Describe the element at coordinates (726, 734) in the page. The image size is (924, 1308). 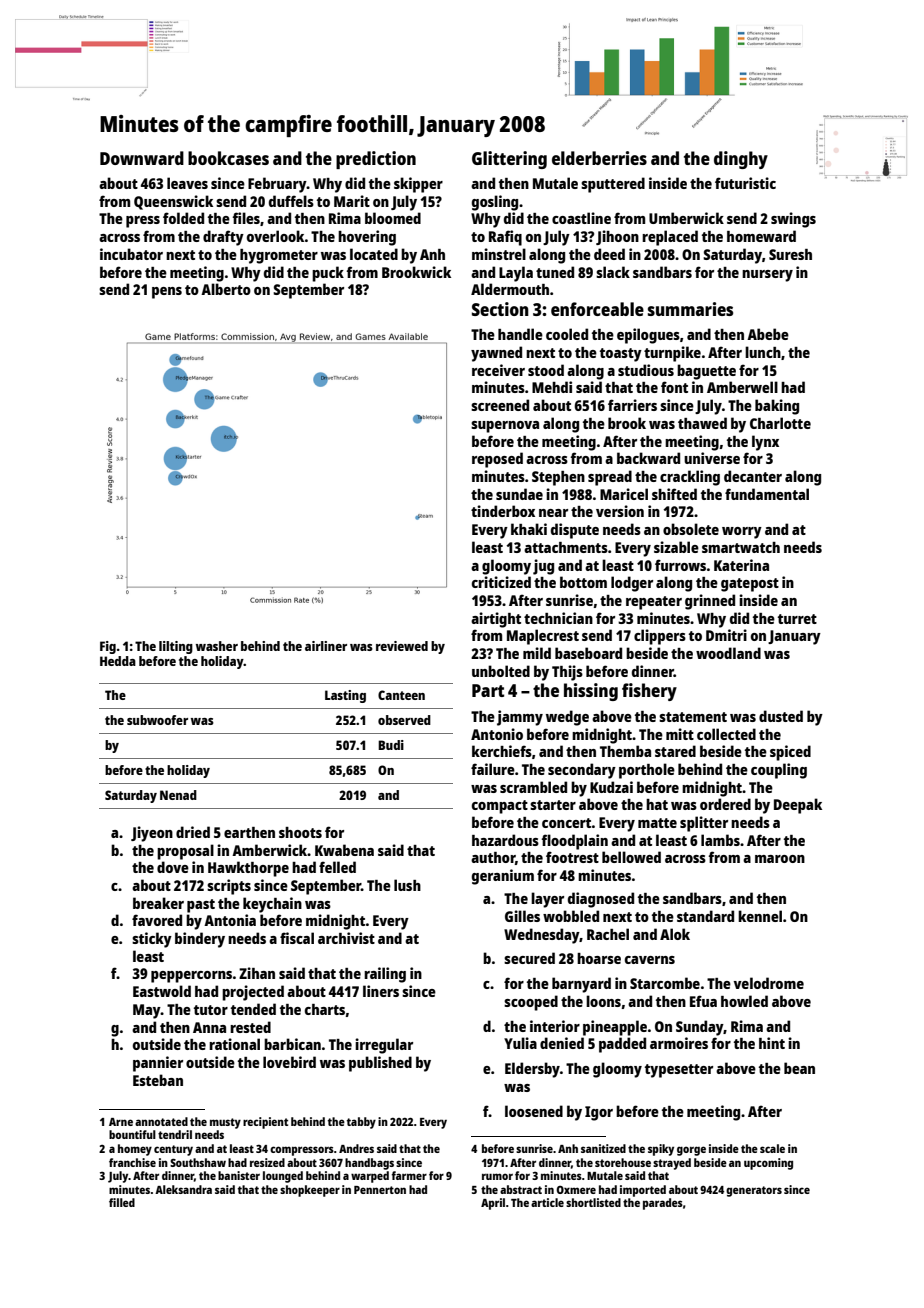
I see `collected` at that location.
